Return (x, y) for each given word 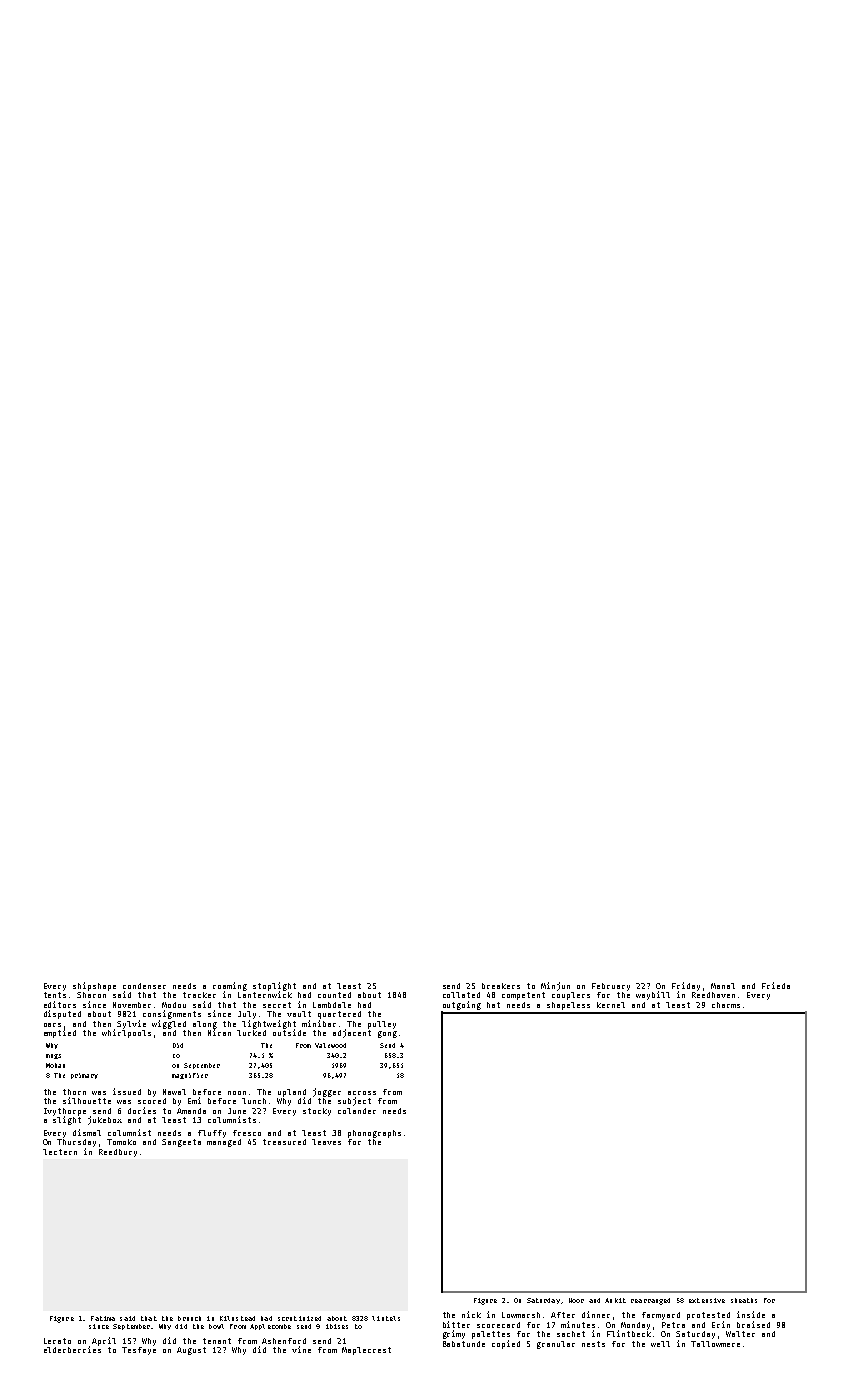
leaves (326, 1142)
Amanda (191, 1111)
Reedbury (118, 1153)
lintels (386, 1318)
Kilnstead (237, 1318)
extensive (707, 1300)
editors (60, 1004)
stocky (317, 1112)
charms (726, 1005)
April (104, 1341)
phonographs (374, 1134)
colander (357, 1111)
